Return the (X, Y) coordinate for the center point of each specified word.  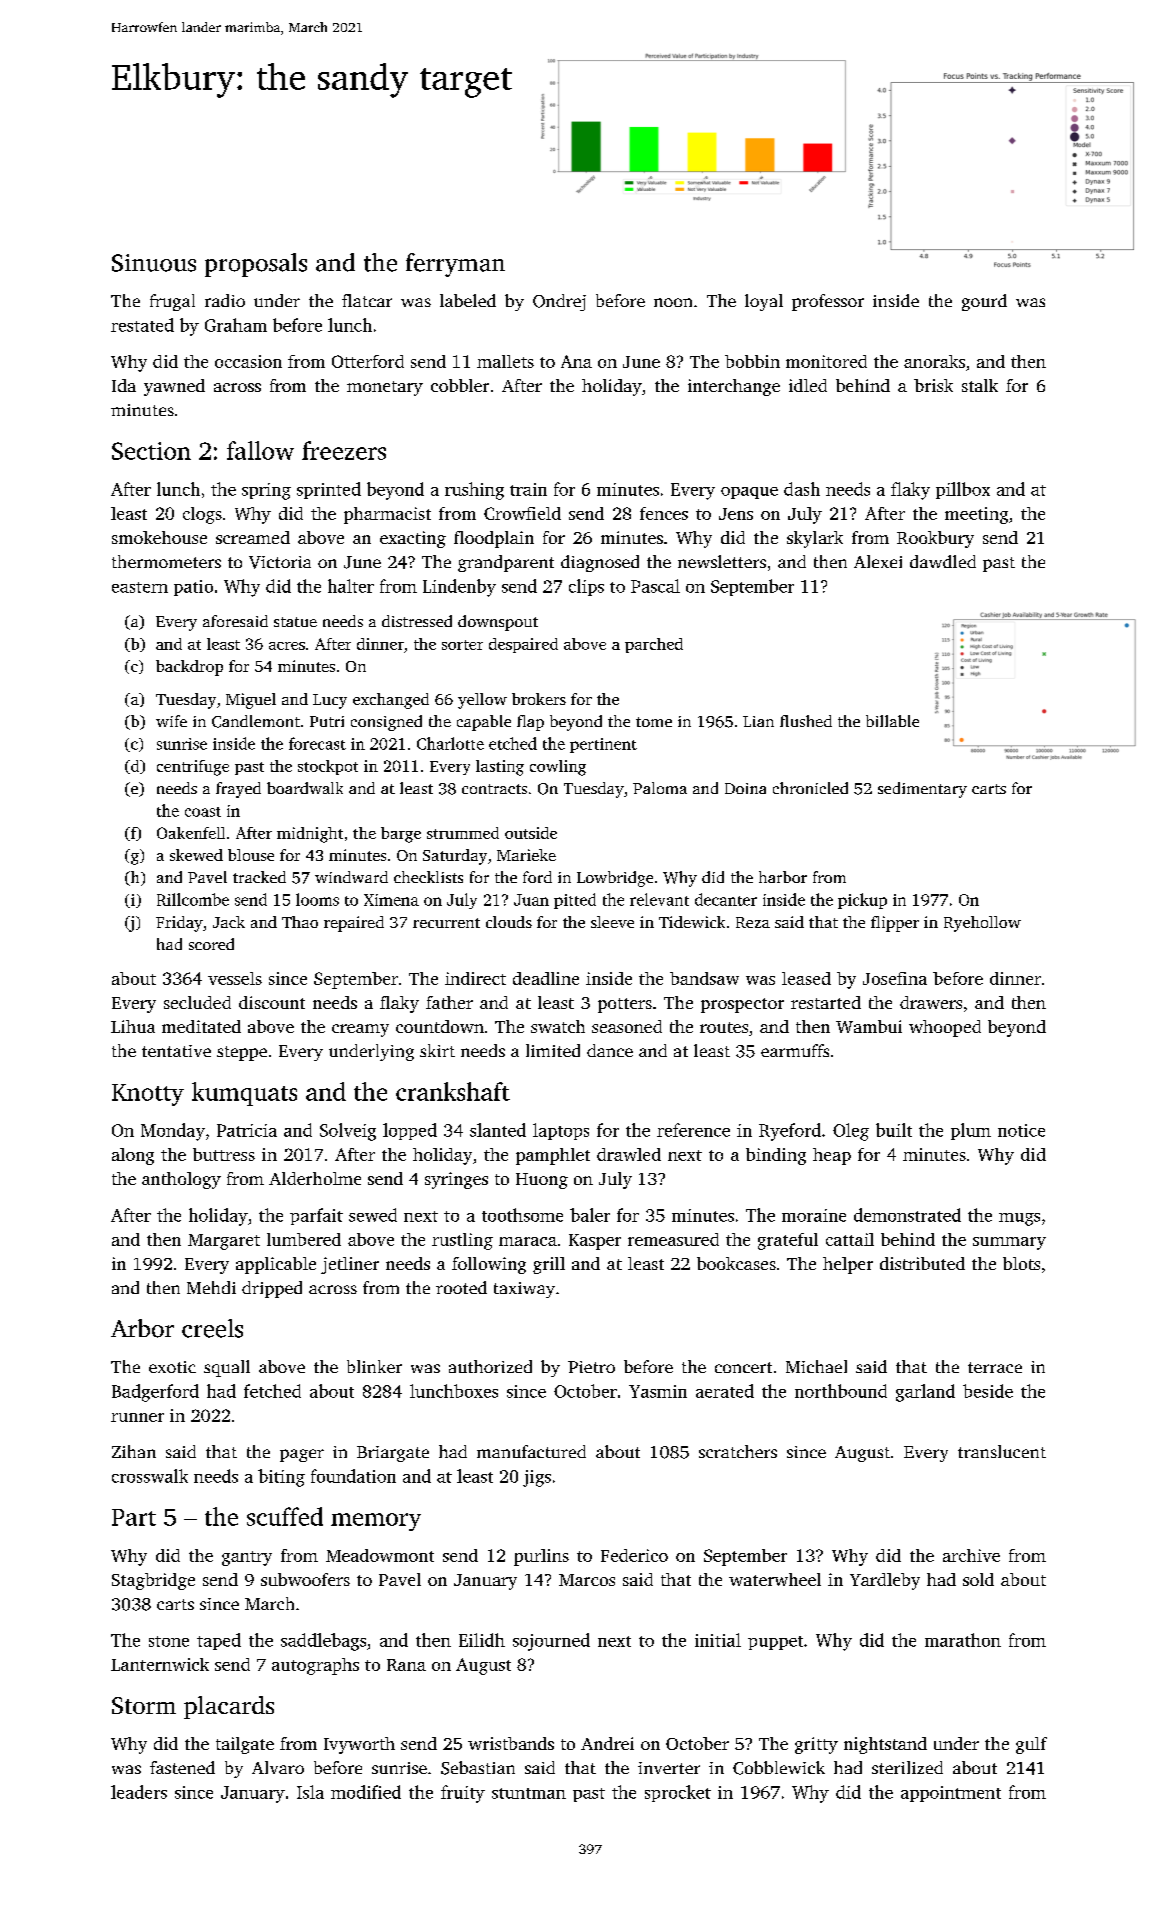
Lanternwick (160, 1664)
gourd (984, 302)
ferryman (455, 265)
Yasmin (658, 1391)
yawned (174, 387)
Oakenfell (191, 833)
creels (212, 1328)
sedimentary (922, 790)
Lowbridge (615, 879)
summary (1009, 1243)
